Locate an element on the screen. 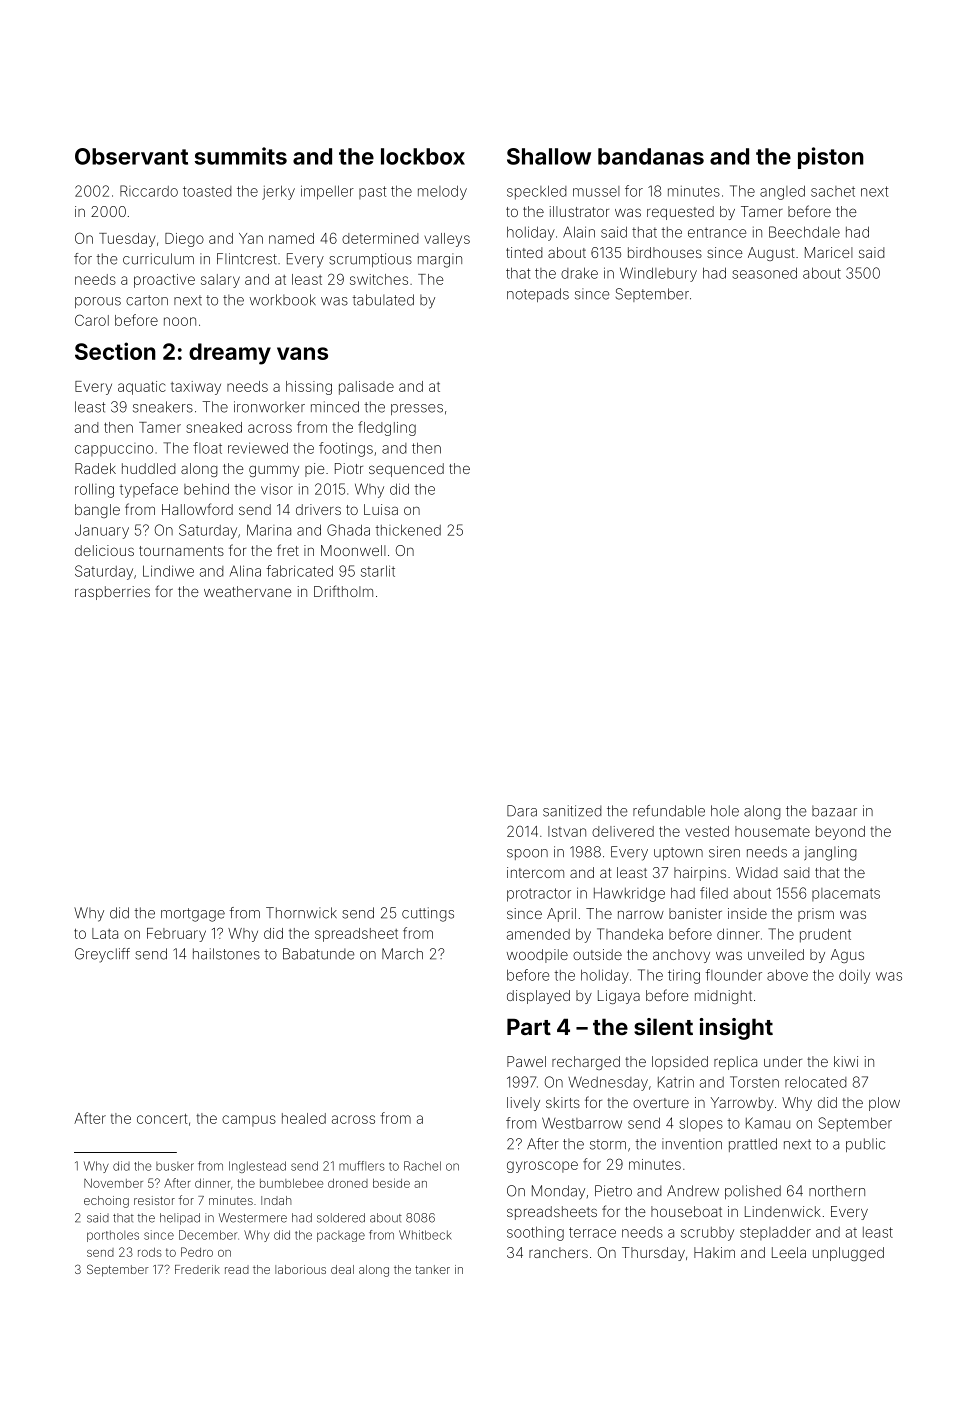 This screenshot has width=977, height=1416. concert is located at coordinates (162, 1119).
